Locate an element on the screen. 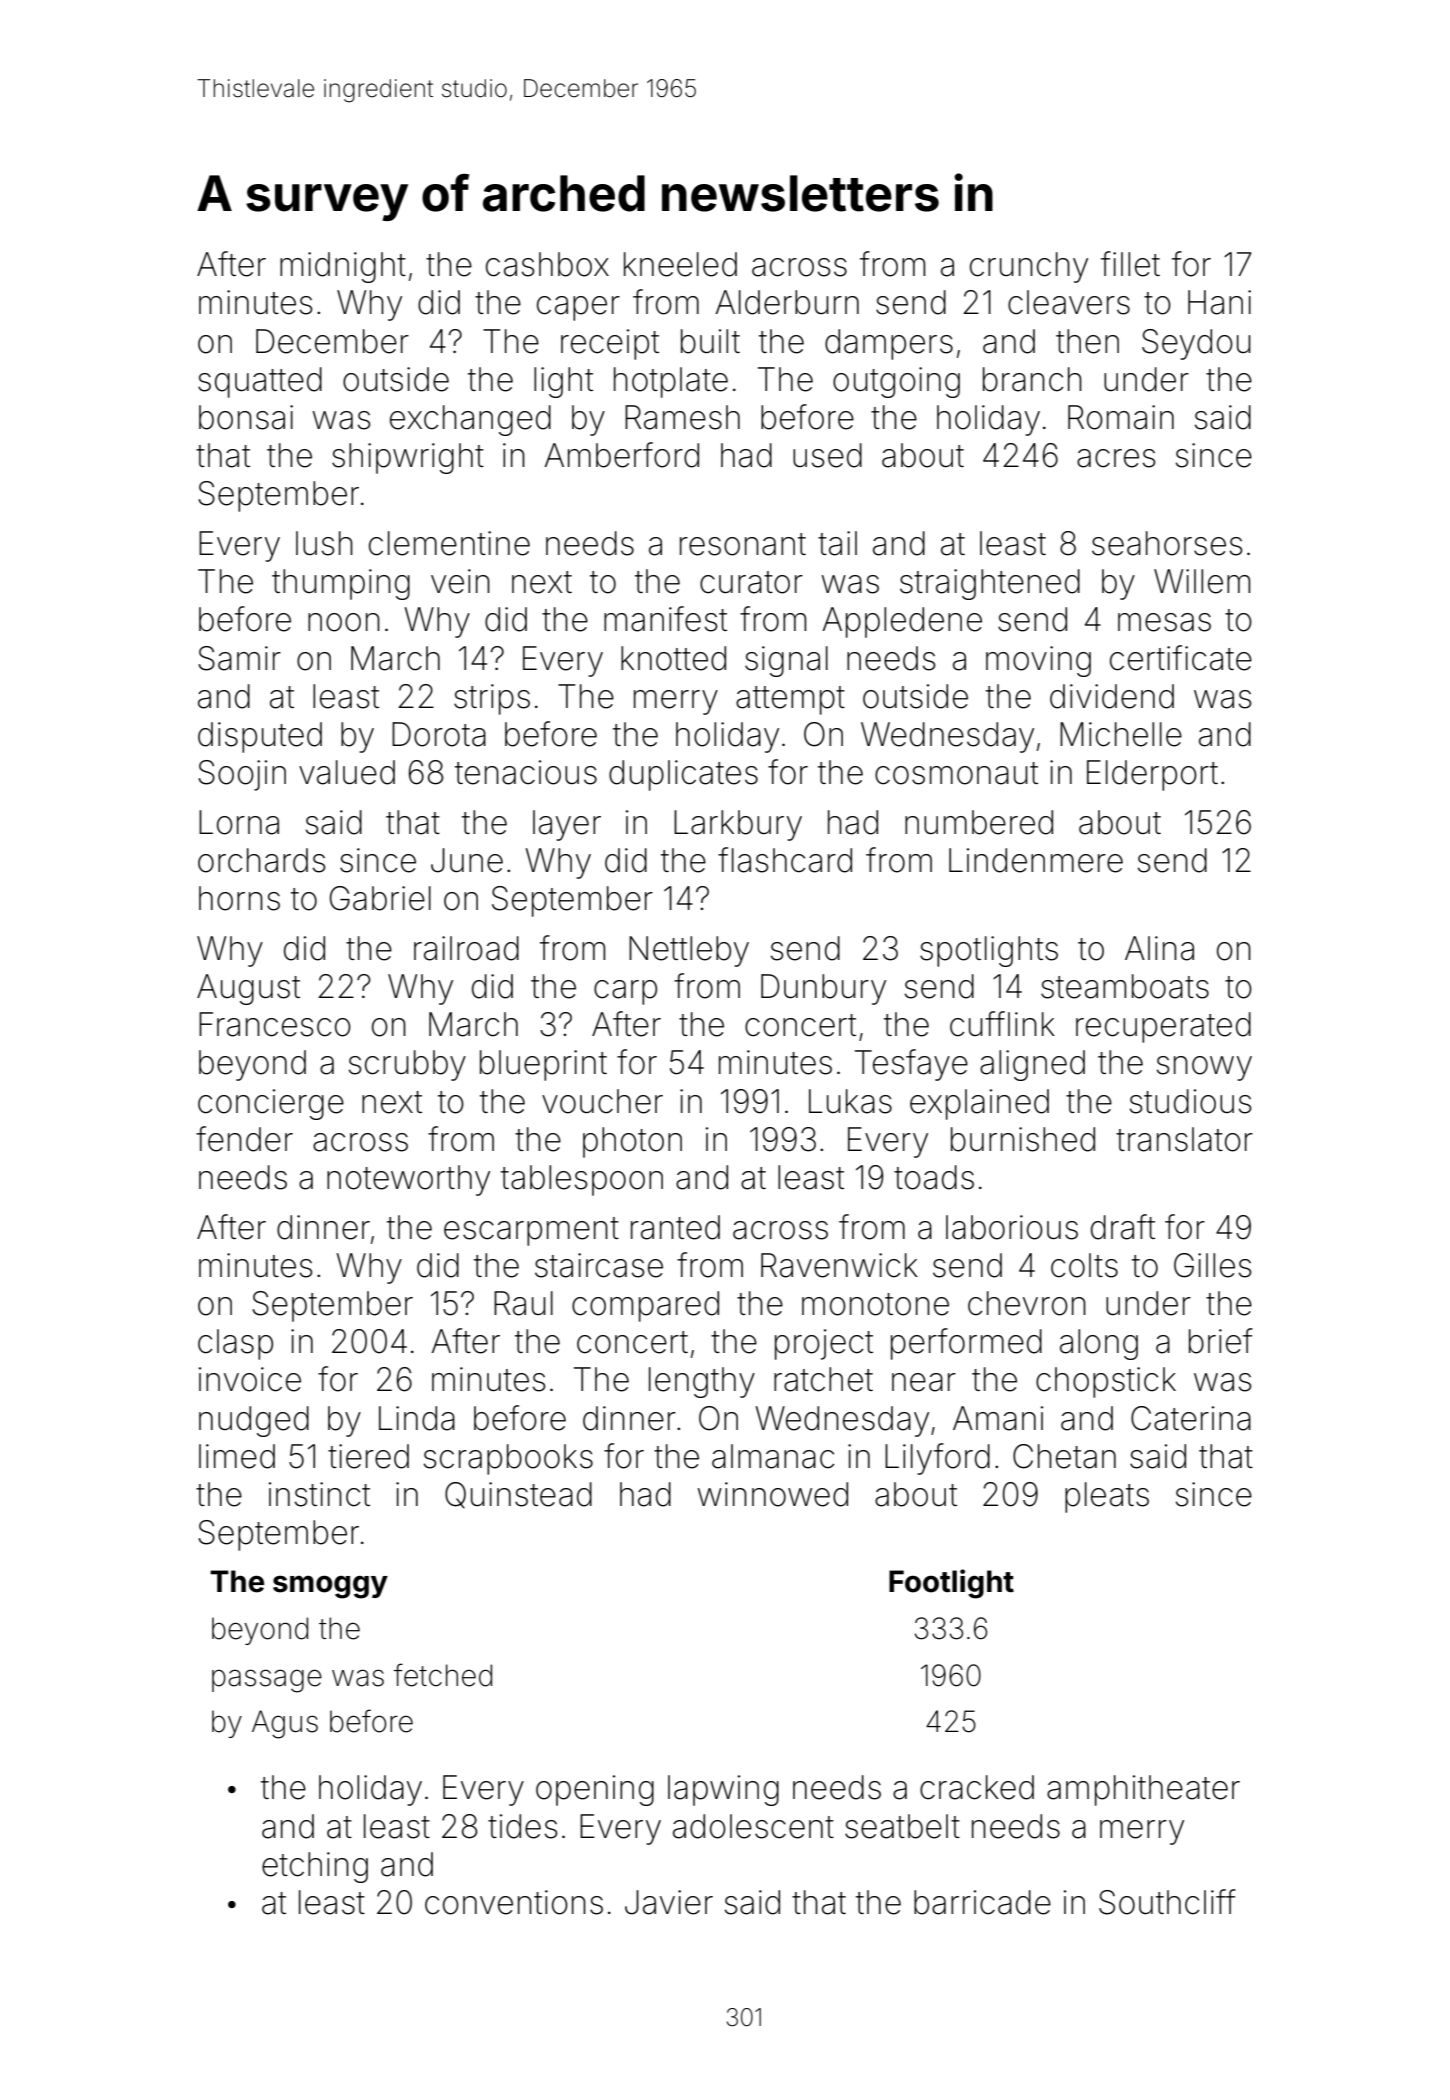  cufflink is located at coordinates (1002, 1024).
